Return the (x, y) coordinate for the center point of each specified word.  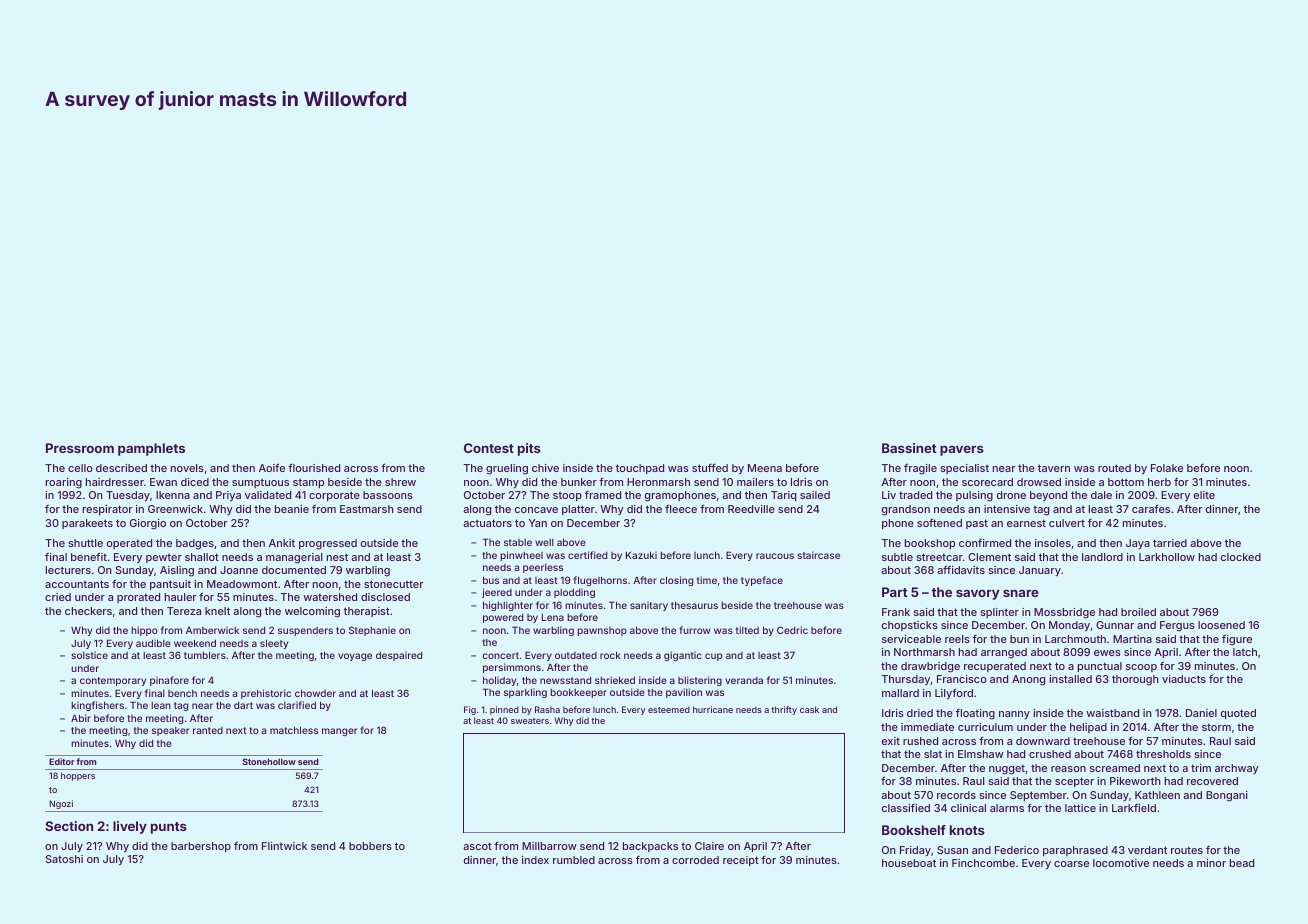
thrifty (784, 710)
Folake (1167, 468)
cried (58, 597)
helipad (1088, 728)
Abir (81, 718)
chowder (315, 693)
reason (1068, 769)
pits (529, 449)
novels (187, 468)
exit (891, 741)
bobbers (370, 846)
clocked (1241, 557)
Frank (896, 612)
